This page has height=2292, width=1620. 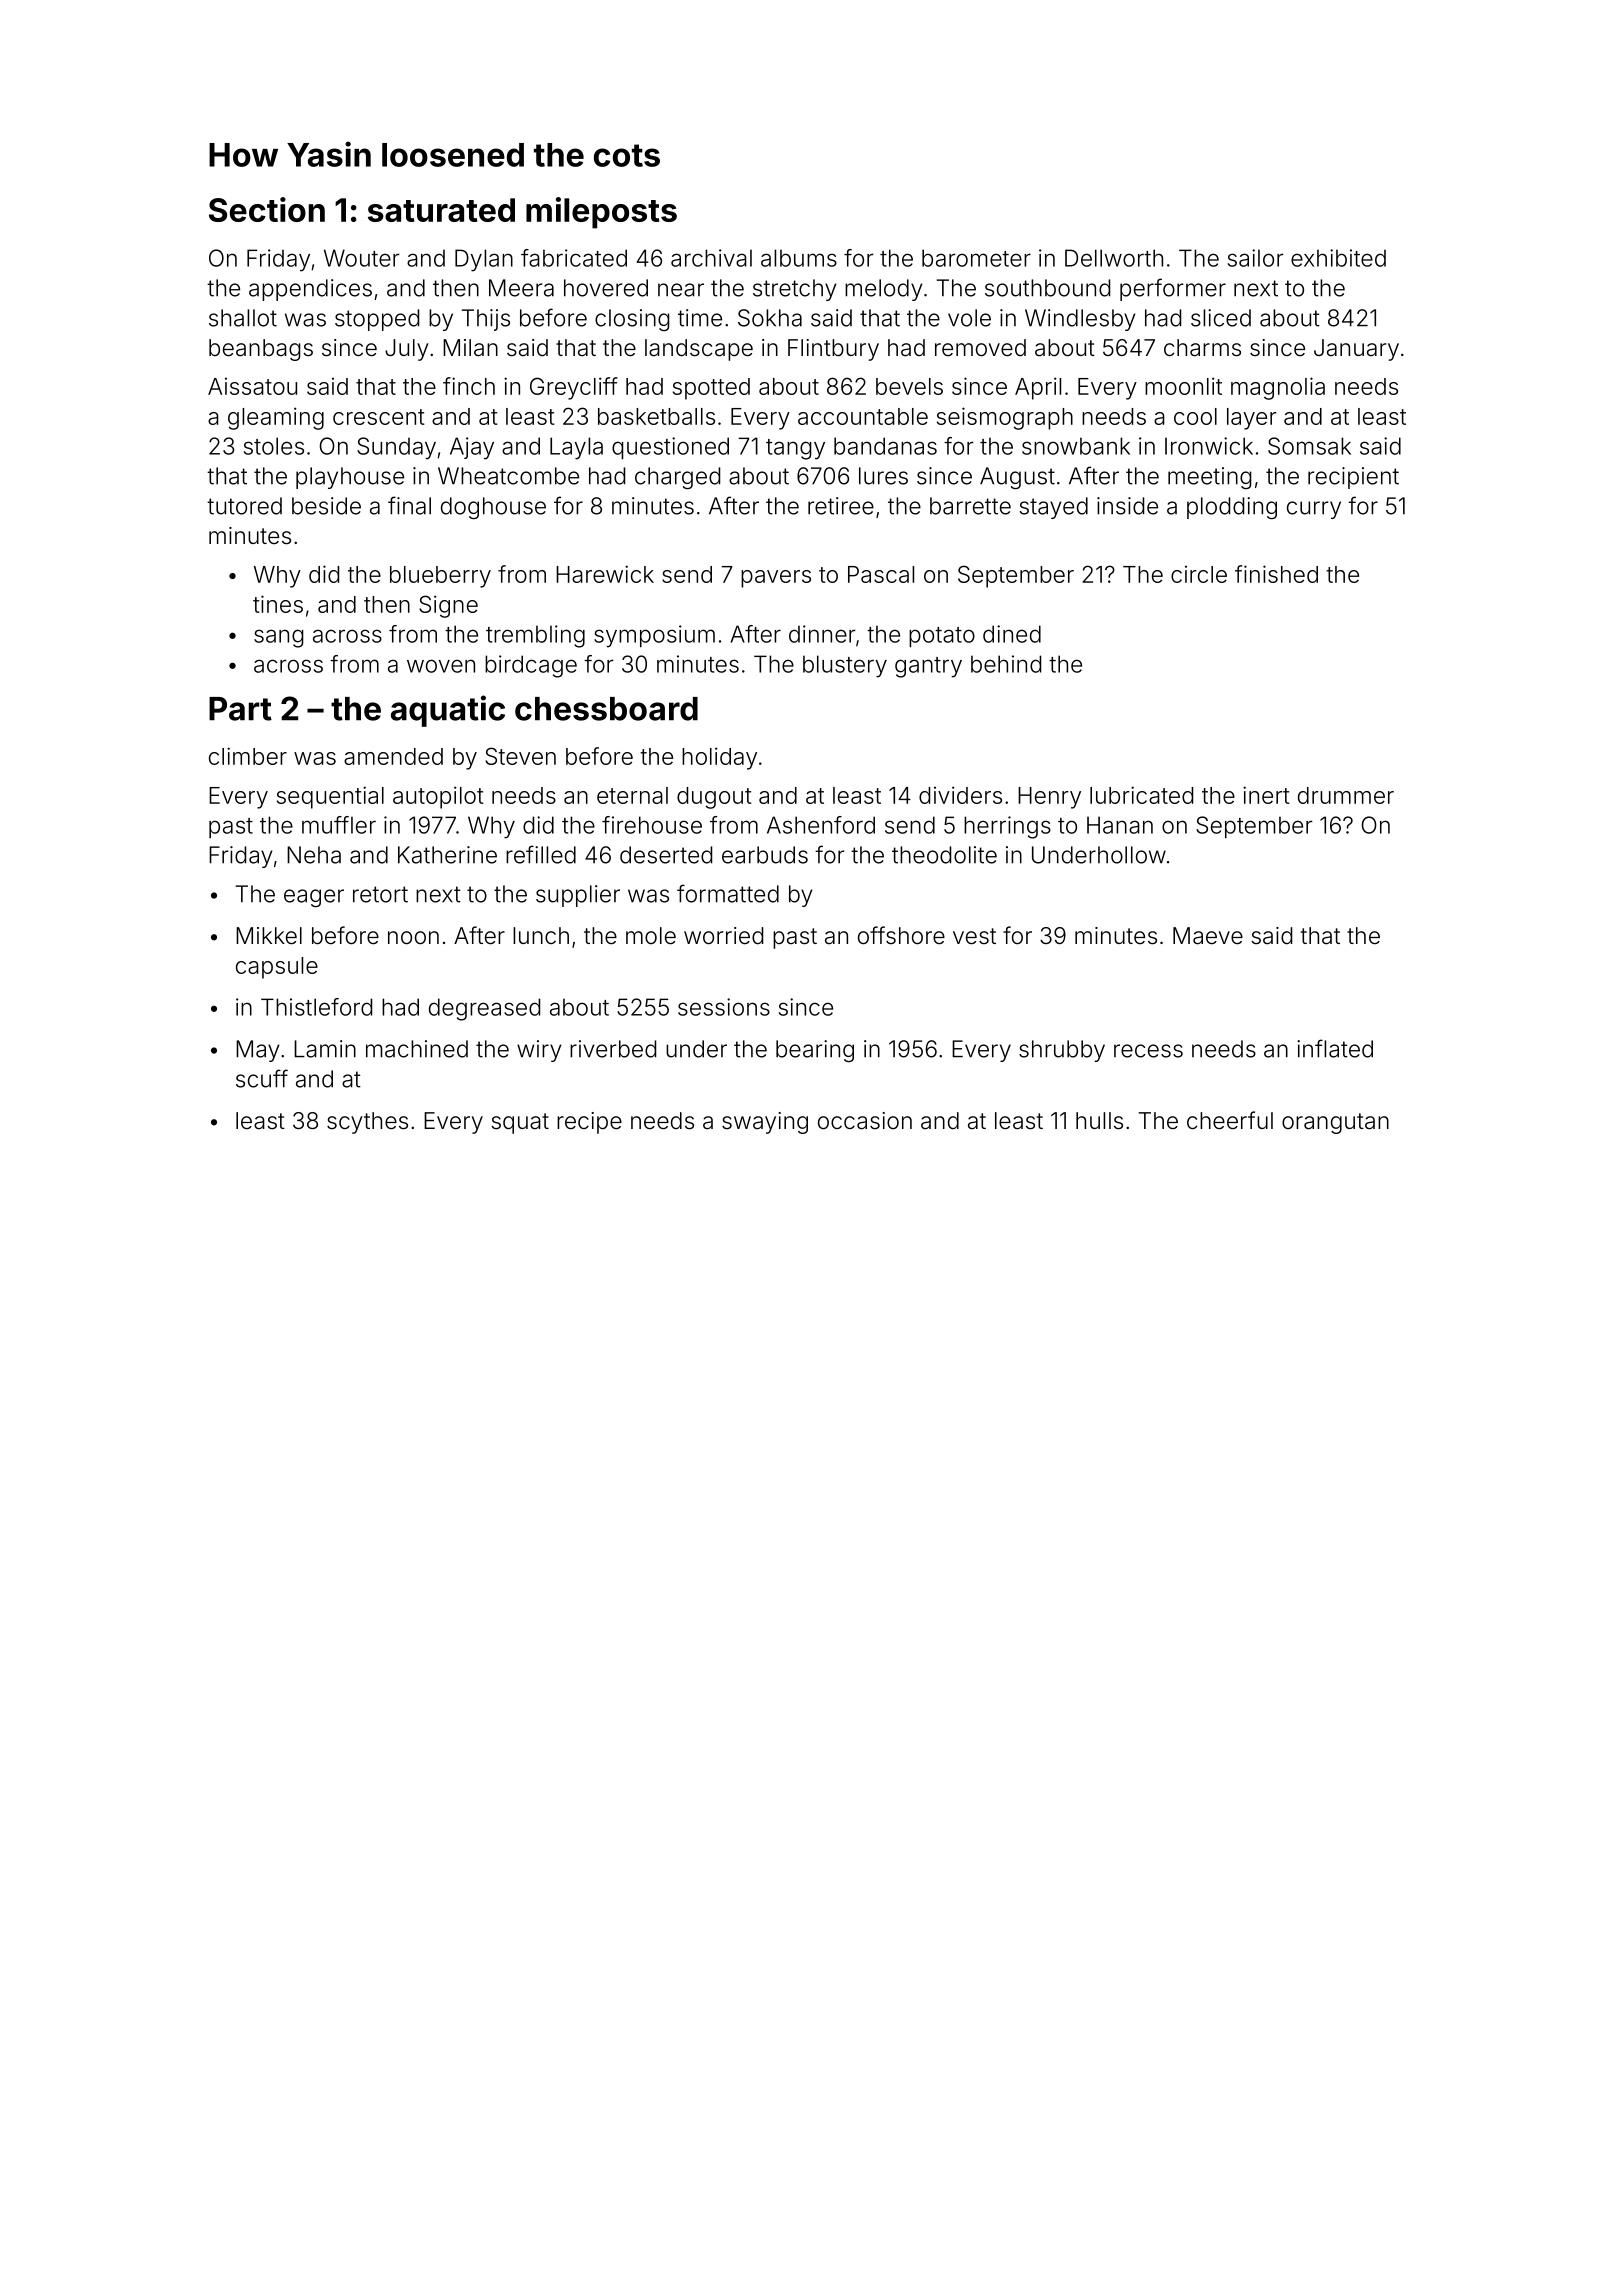 What do you see at coordinates (1208, 936) in the page?
I see `Maeve` at bounding box center [1208, 936].
